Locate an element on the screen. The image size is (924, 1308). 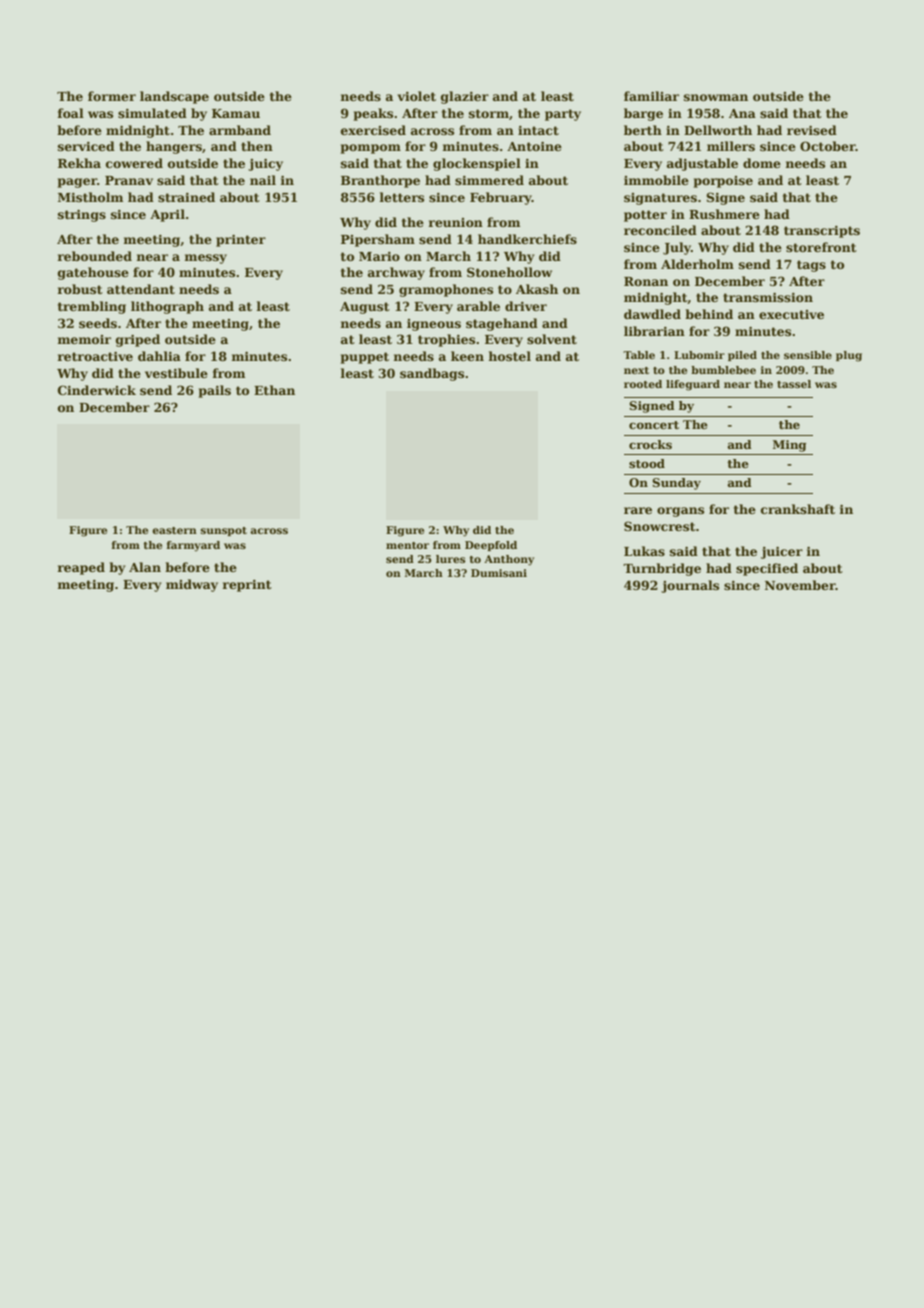
sandbags is located at coordinates (432, 374).
